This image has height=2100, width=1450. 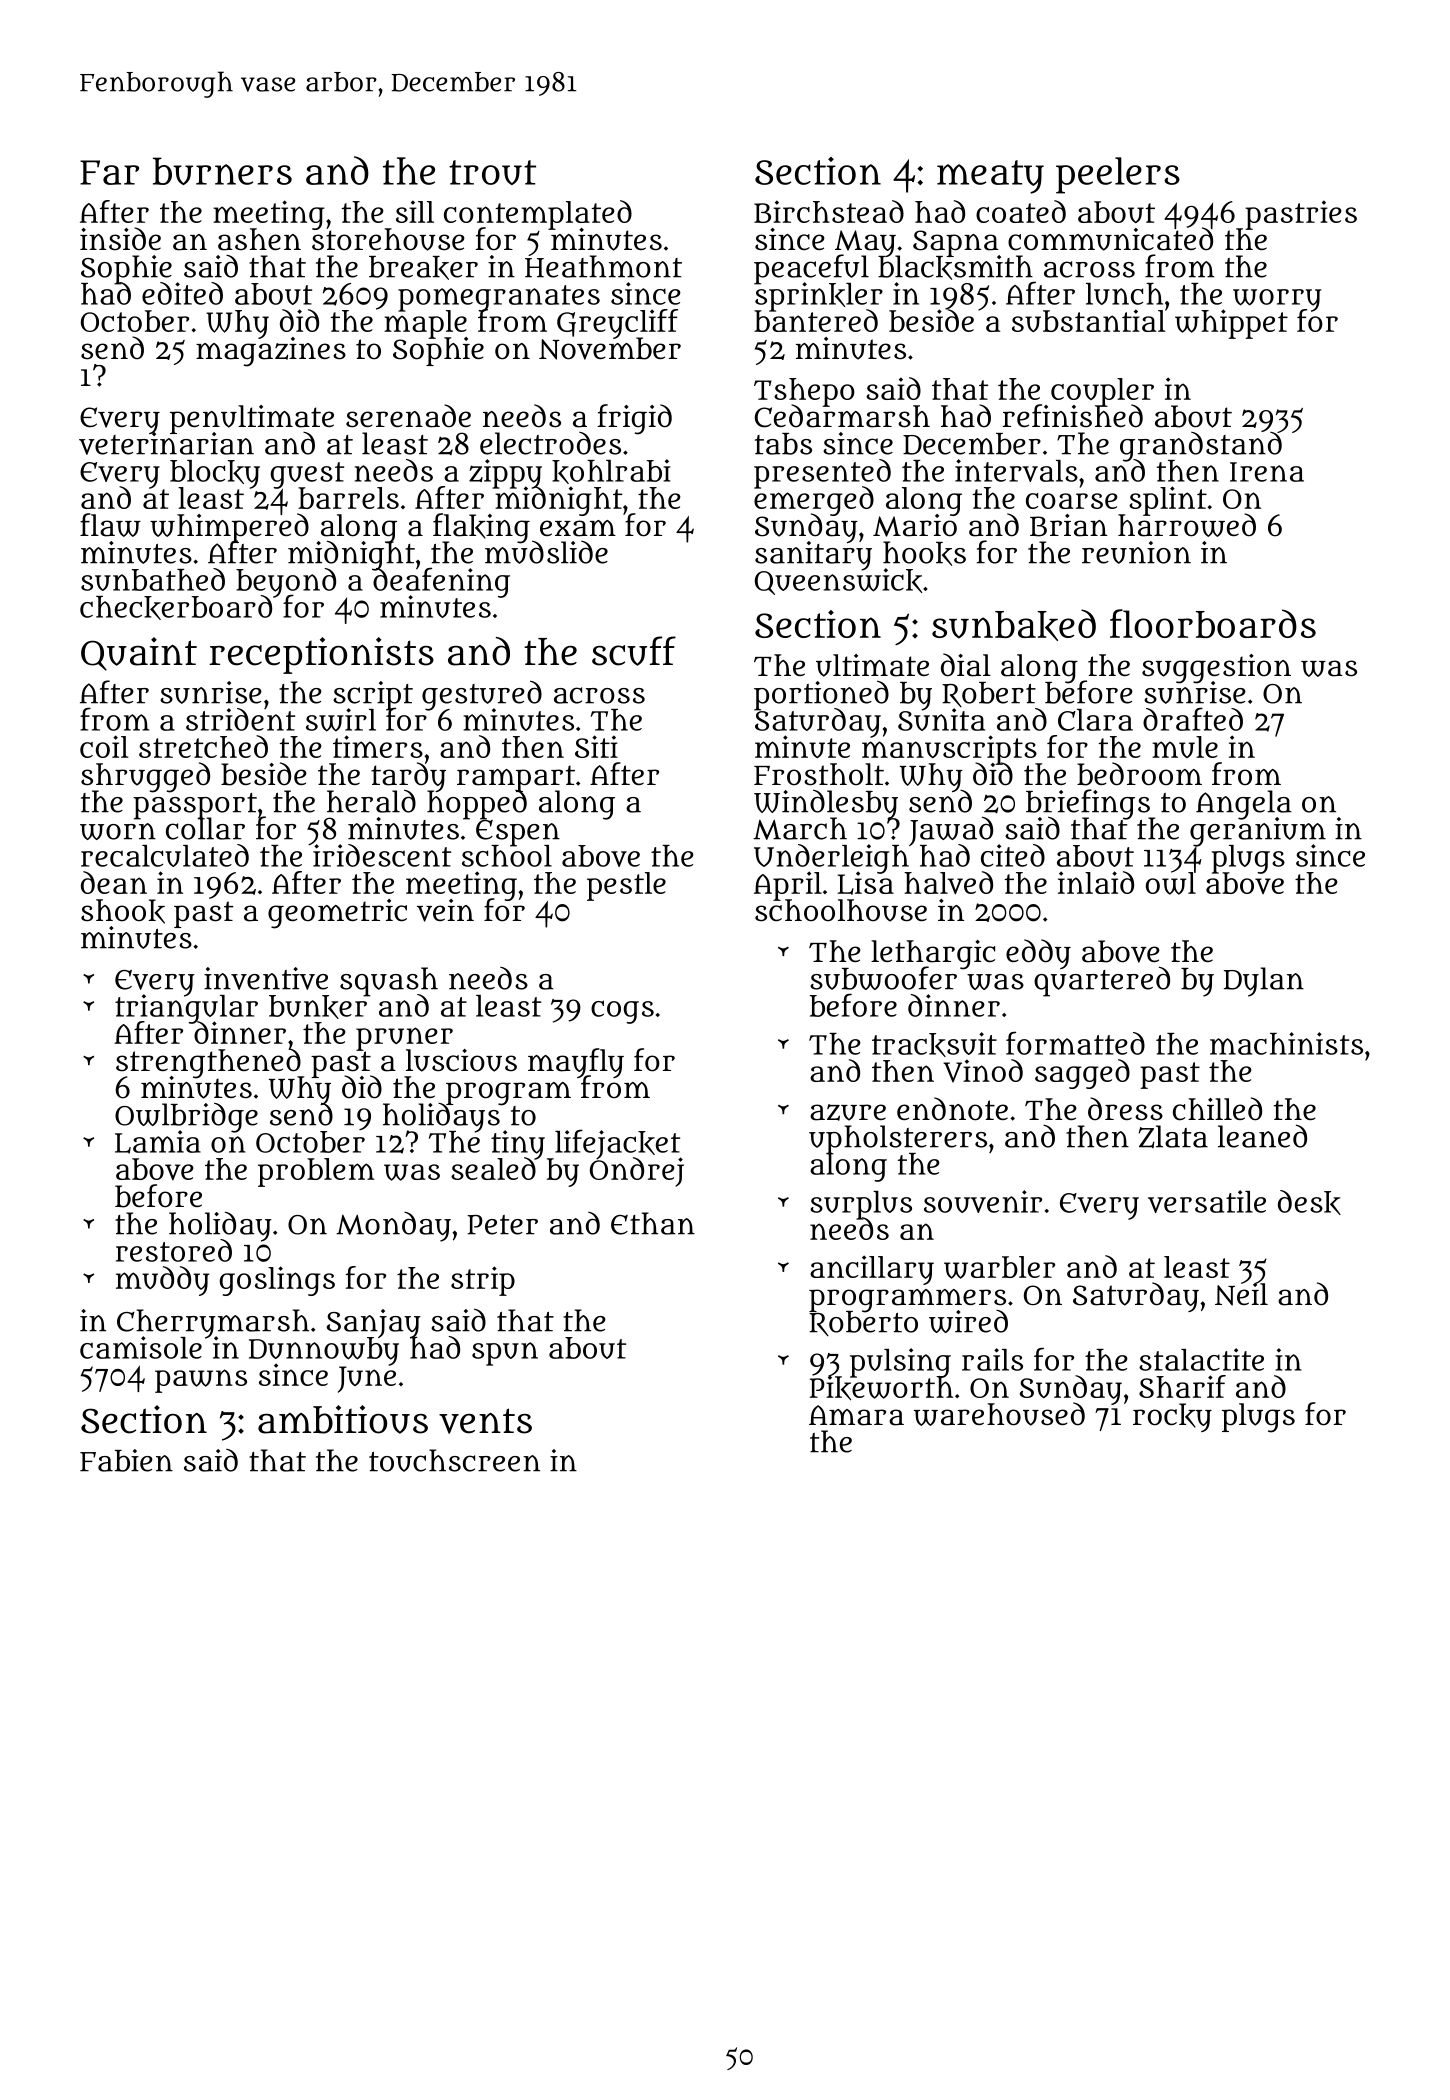 I want to click on rocky, so click(x=1172, y=1417).
